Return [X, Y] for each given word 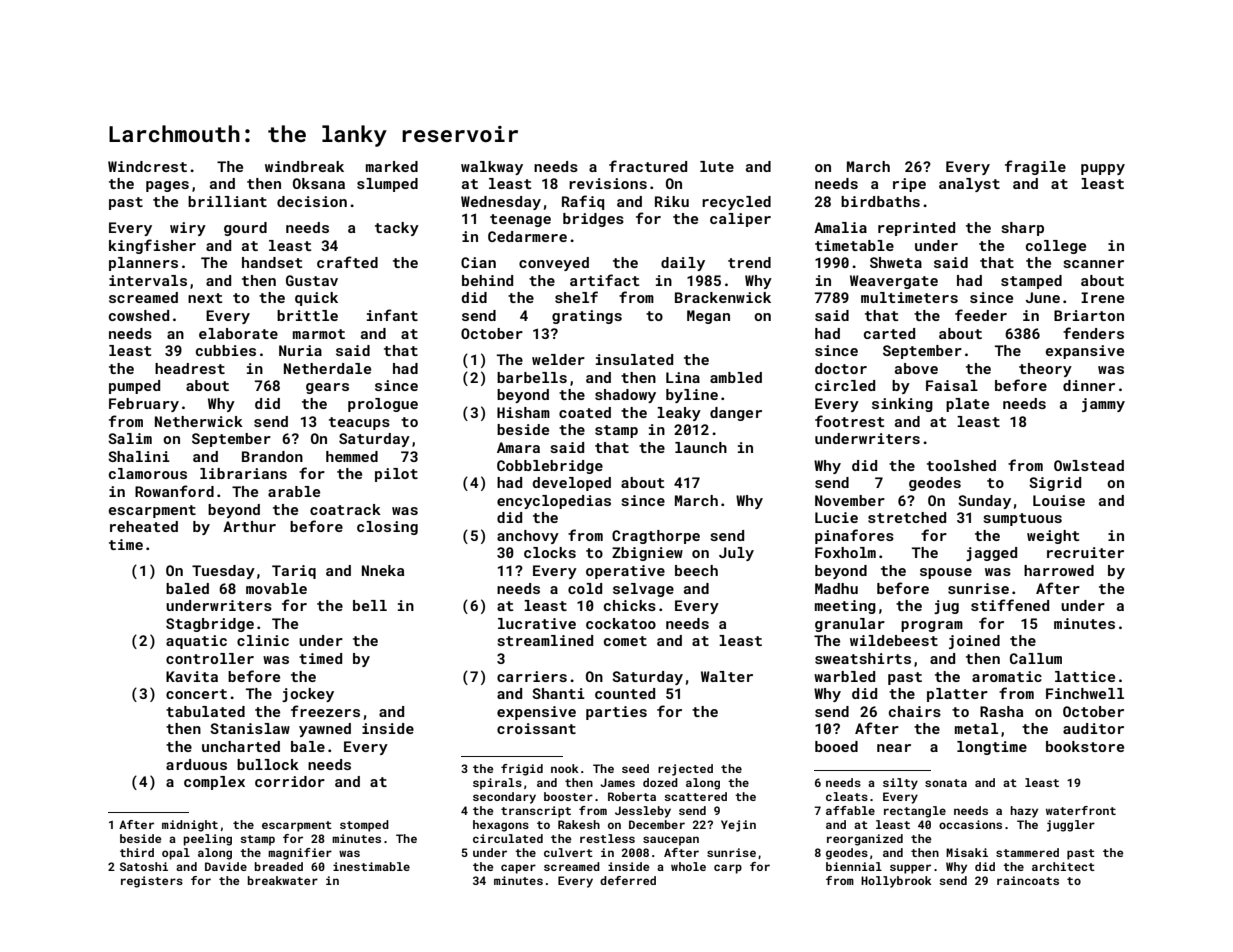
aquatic [196, 642]
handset [272, 262]
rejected [685, 770]
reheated [144, 526]
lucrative [537, 623]
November [850, 500]
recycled [736, 203]
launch [701, 447]
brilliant [227, 201]
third [137, 852]
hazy [1024, 812]
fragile [1035, 167]
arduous [196, 764]
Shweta [896, 262]
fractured [648, 166]
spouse [946, 573]
